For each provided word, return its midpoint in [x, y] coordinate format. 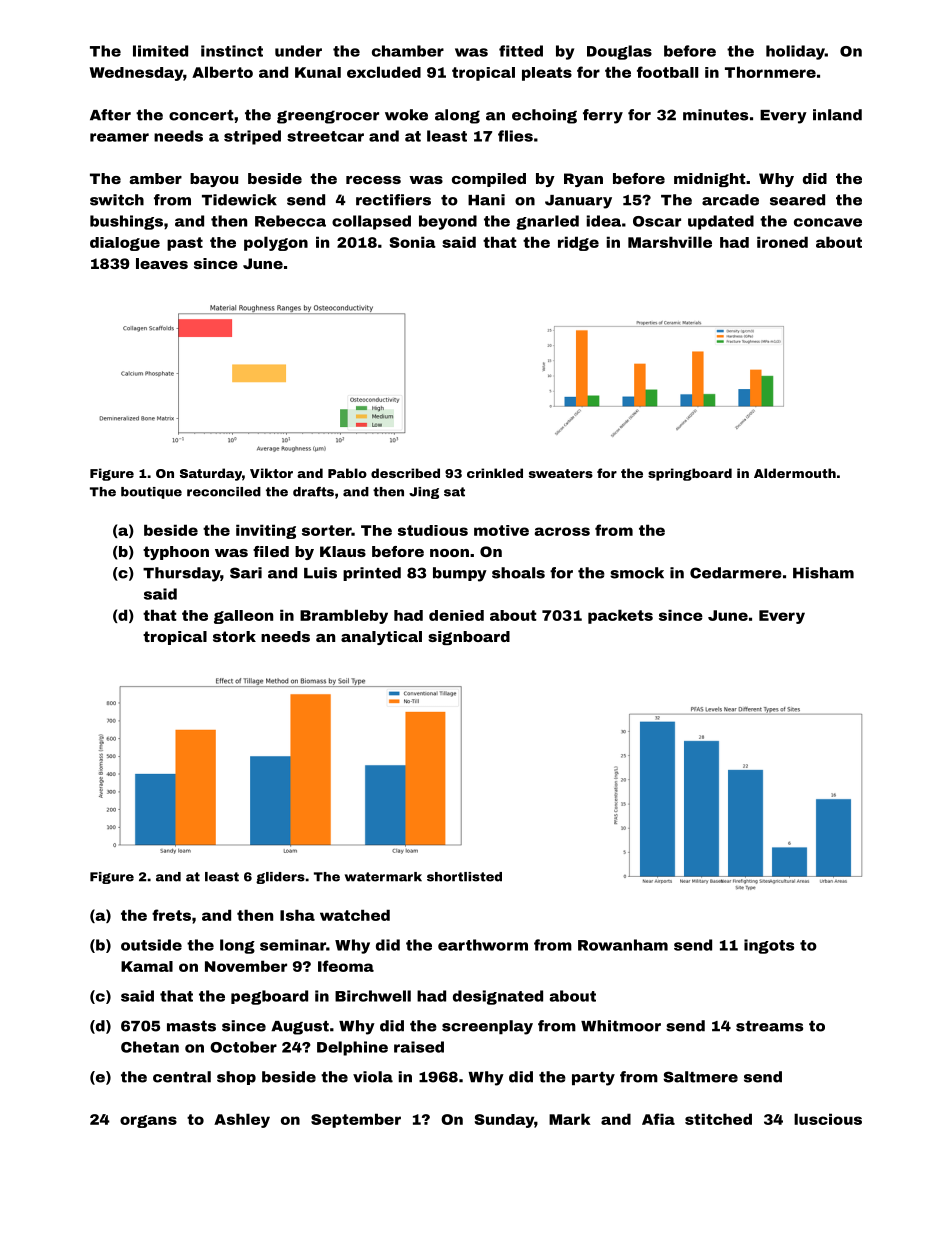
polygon [276, 243]
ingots [769, 946]
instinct [232, 51]
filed [271, 551]
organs [148, 1121]
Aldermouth [795, 473]
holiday [795, 52]
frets [171, 915]
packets [620, 616]
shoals [518, 573]
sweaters [561, 473]
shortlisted [464, 877]
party [593, 1079]
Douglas [619, 52]
